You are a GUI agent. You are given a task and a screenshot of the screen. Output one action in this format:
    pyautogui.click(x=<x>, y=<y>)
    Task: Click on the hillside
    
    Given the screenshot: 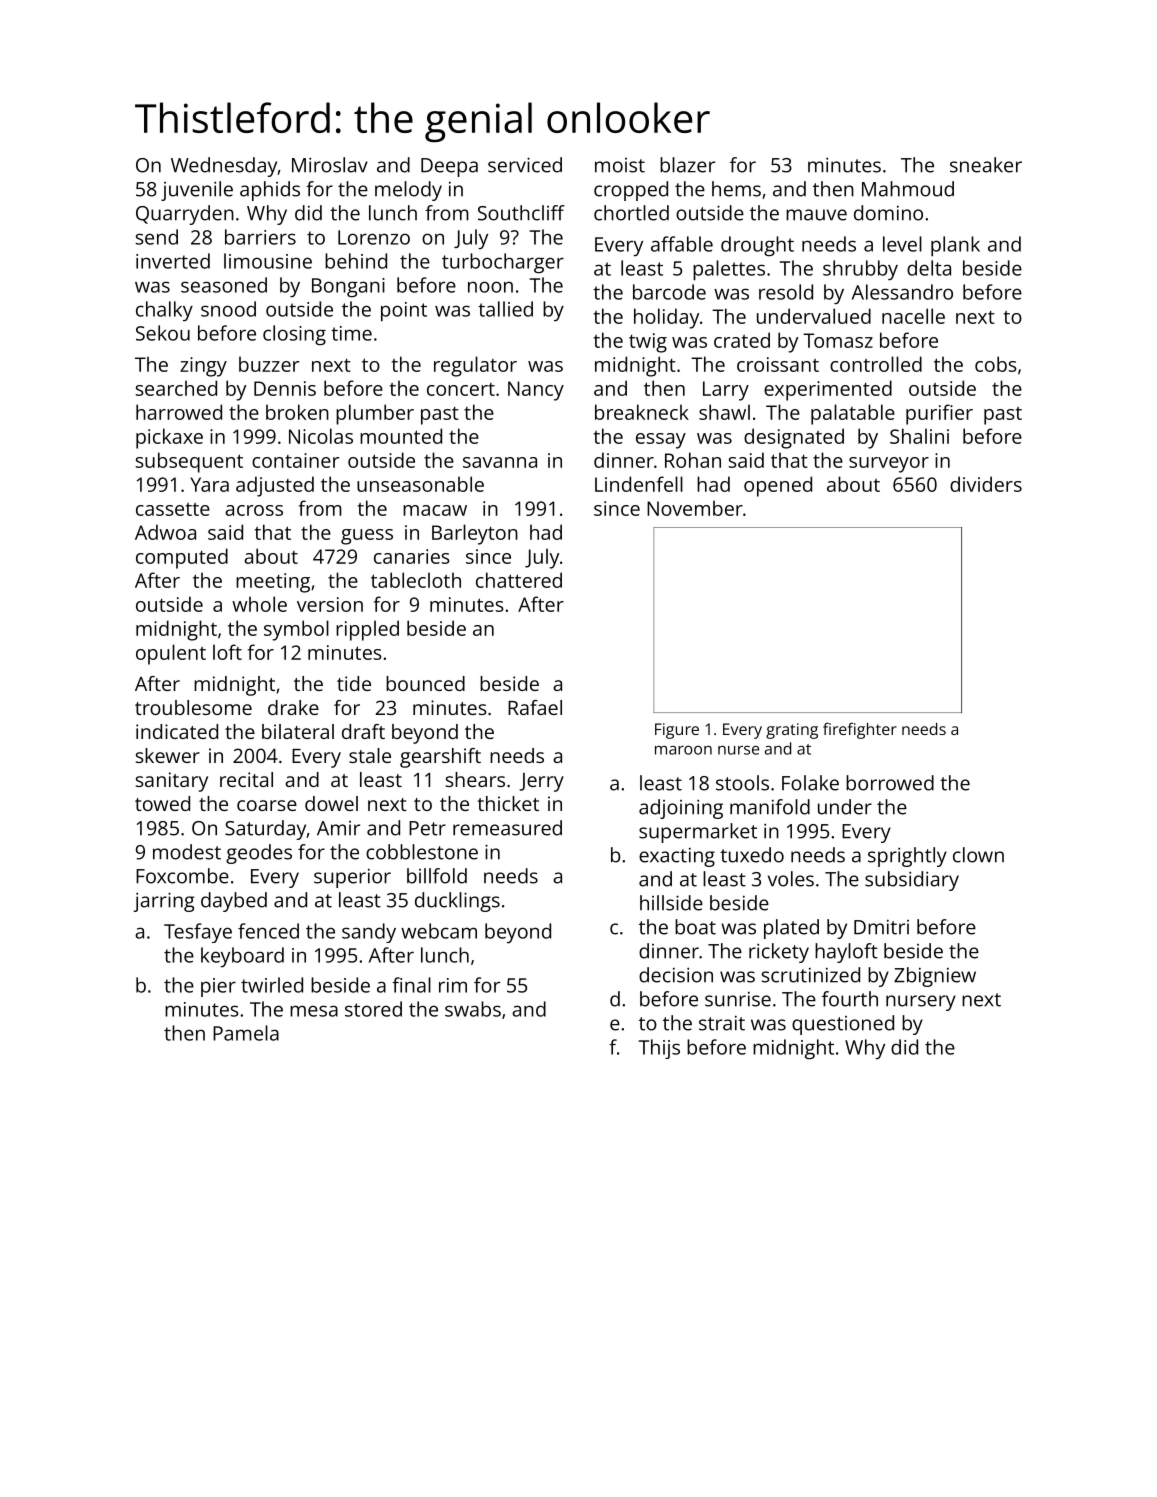 What is the action you would take?
    pyautogui.click(x=671, y=903)
